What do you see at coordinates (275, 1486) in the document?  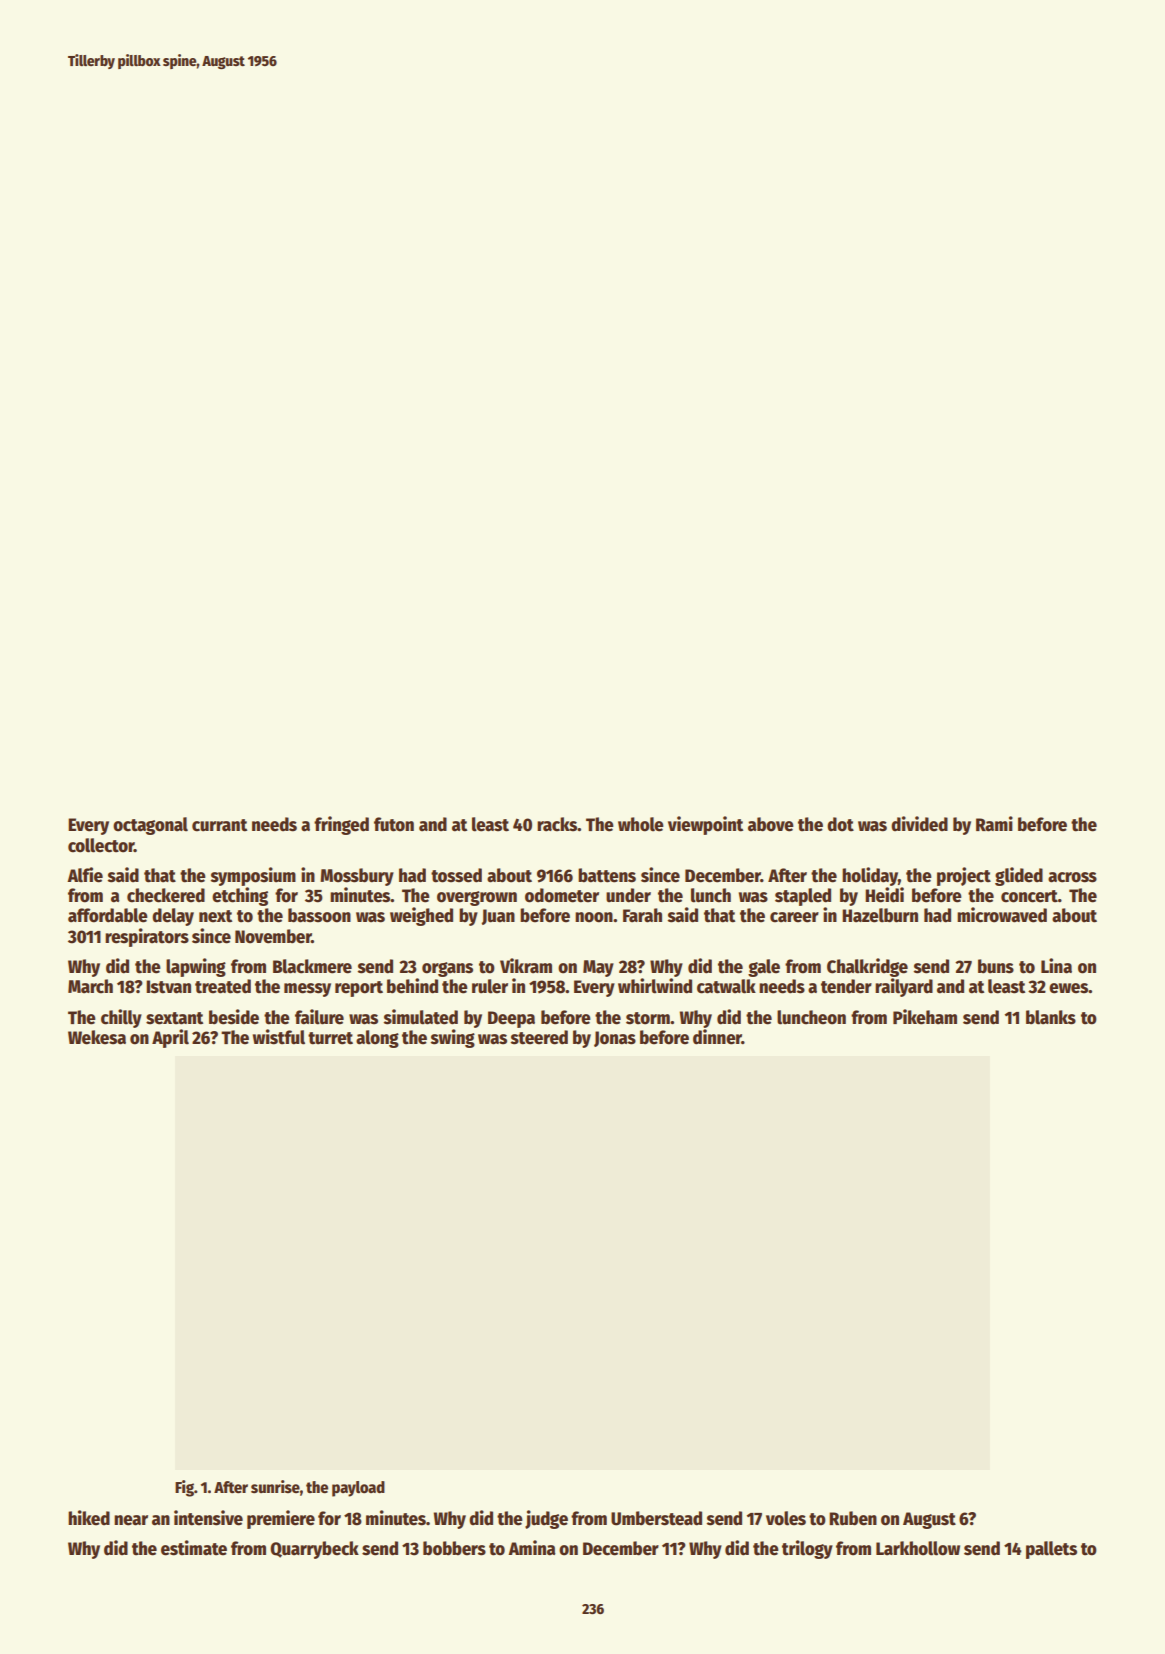 I see `sunrise` at bounding box center [275, 1486].
